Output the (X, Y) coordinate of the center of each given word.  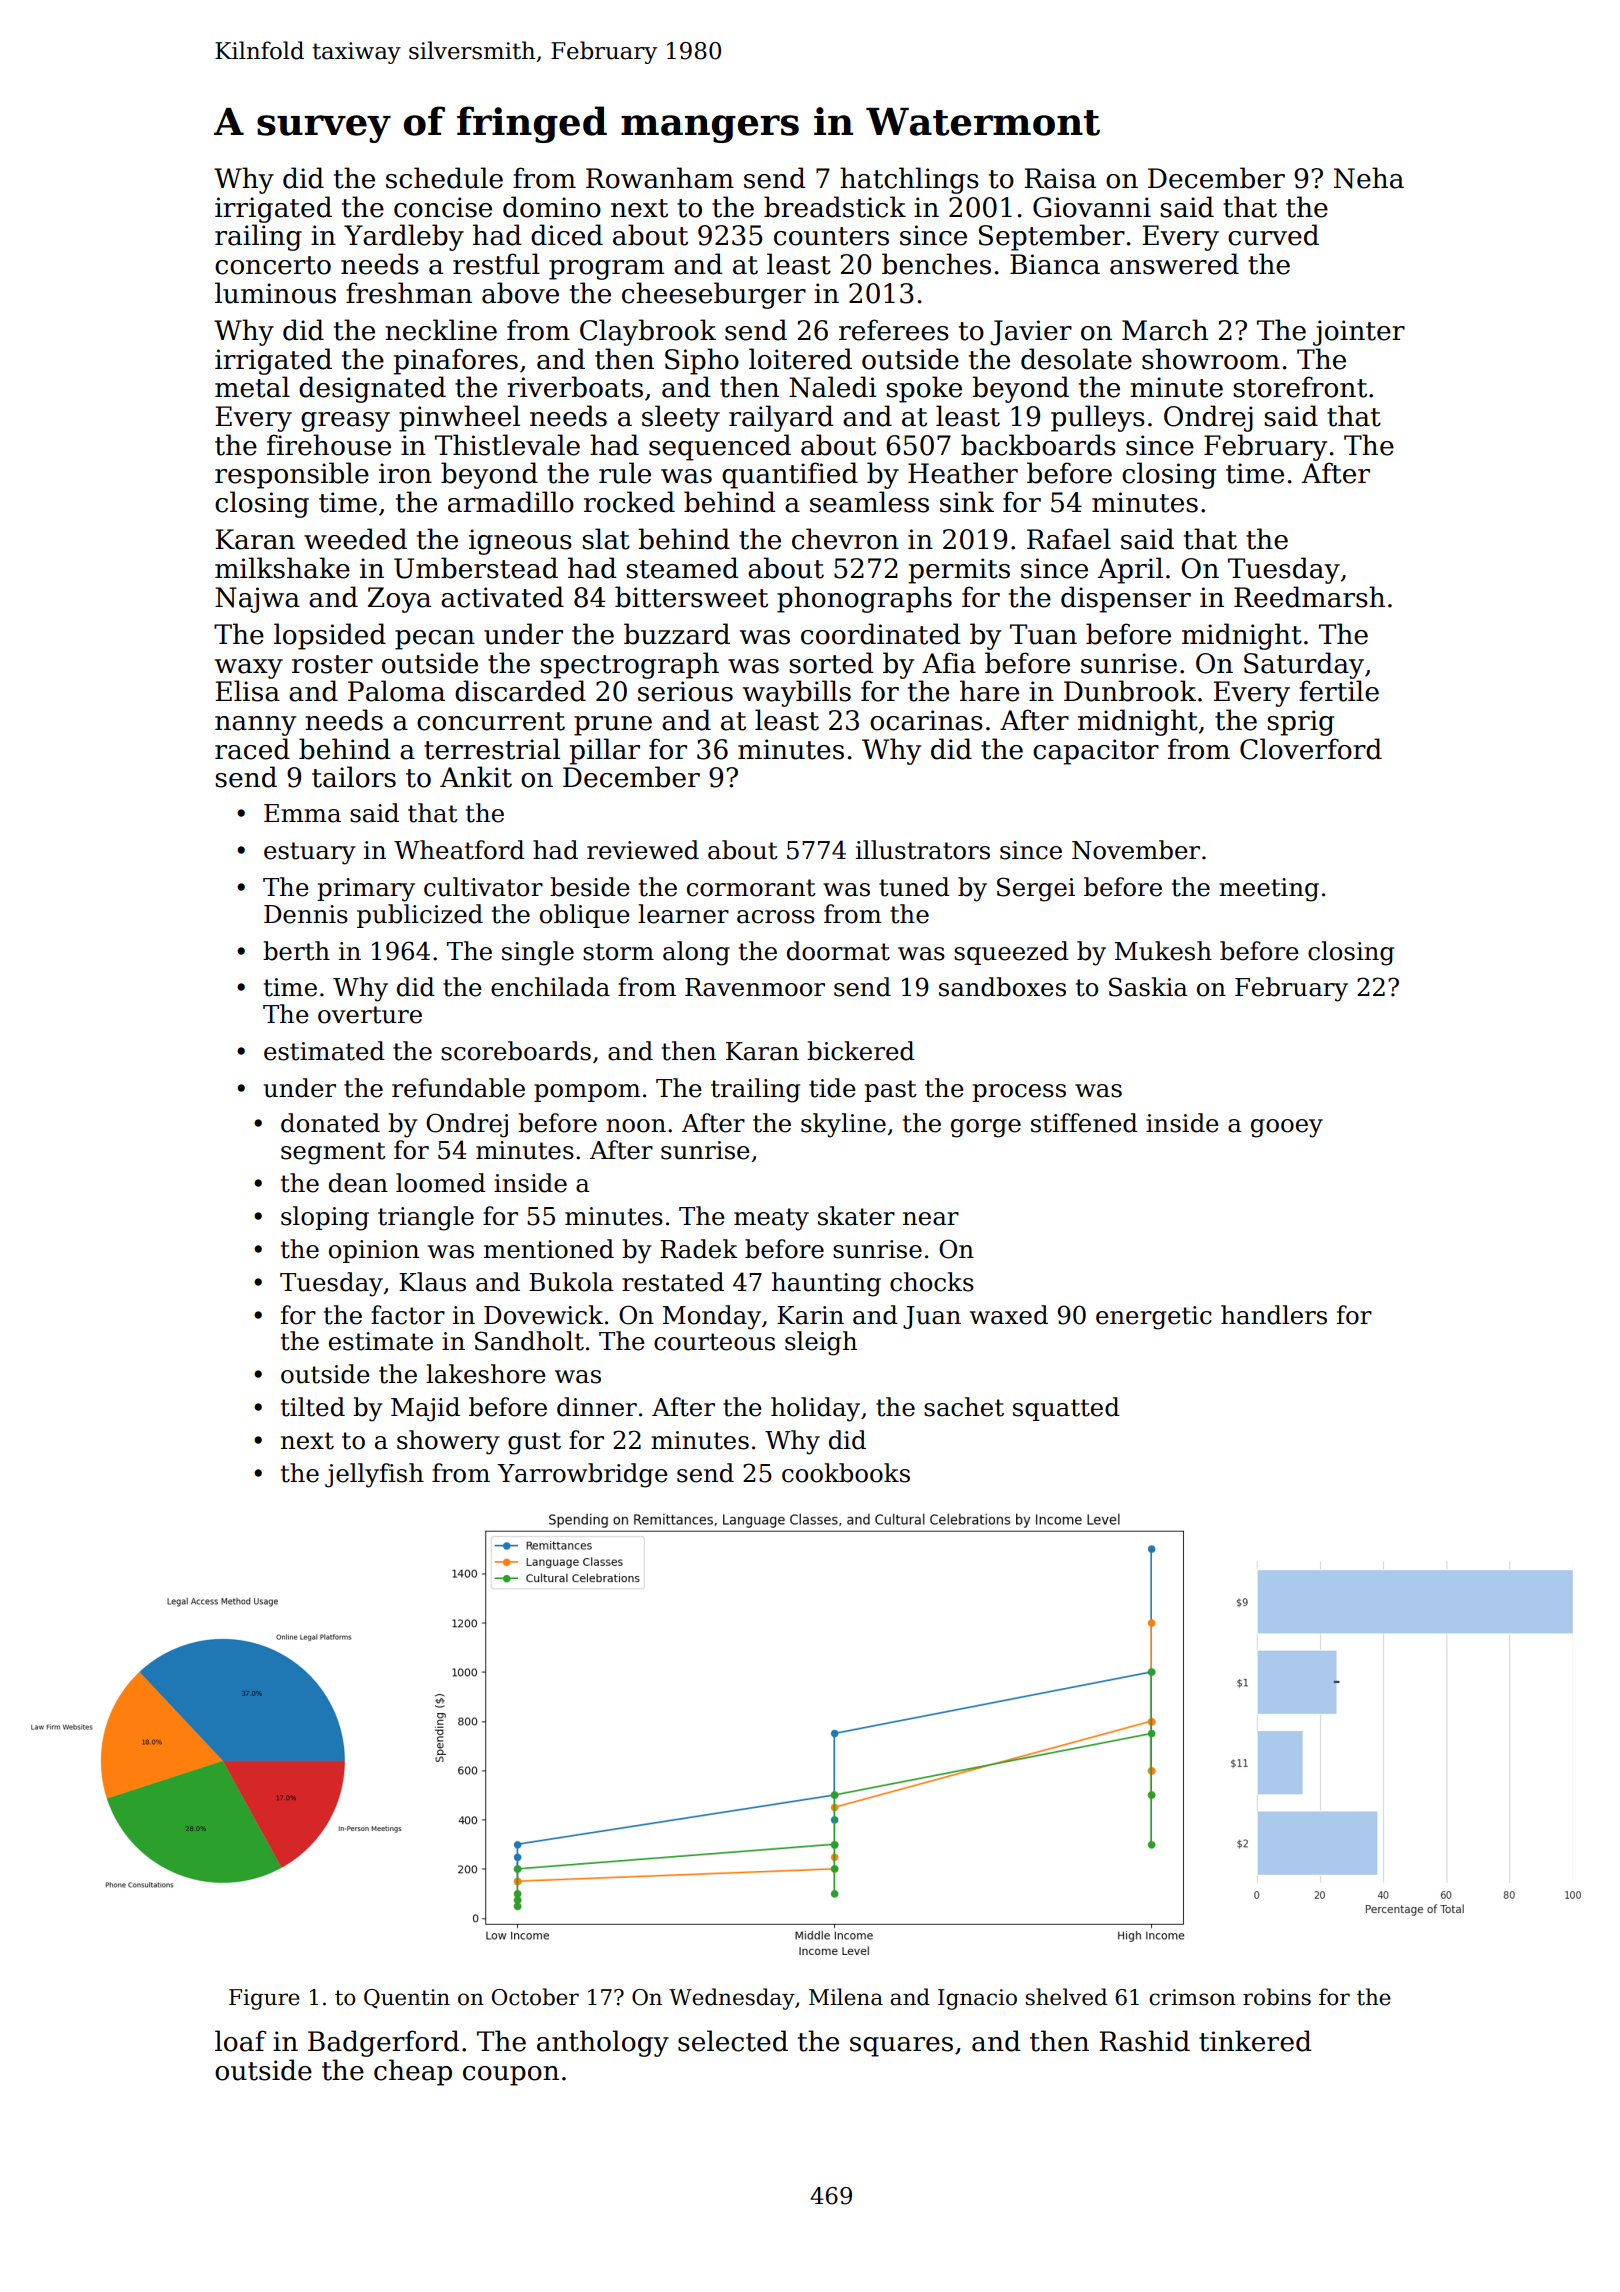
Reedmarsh (1309, 597)
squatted (1066, 1409)
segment (333, 1153)
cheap (413, 2072)
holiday (815, 1409)
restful (496, 264)
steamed (682, 568)
